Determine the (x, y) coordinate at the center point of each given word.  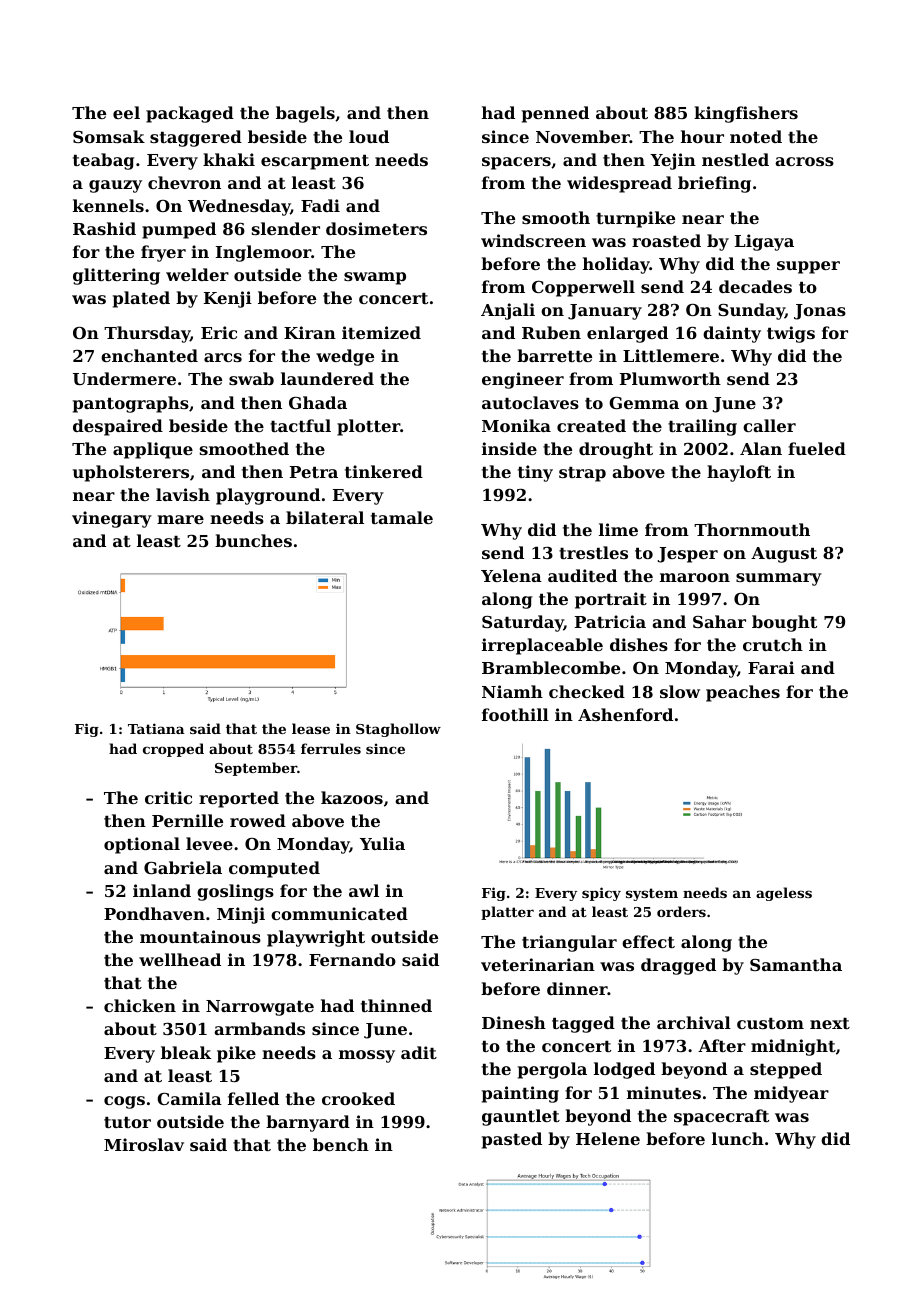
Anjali (508, 311)
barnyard (308, 1123)
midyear (791, 1094)
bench (341, 1144)
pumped (179, 230)
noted (756, 136)
